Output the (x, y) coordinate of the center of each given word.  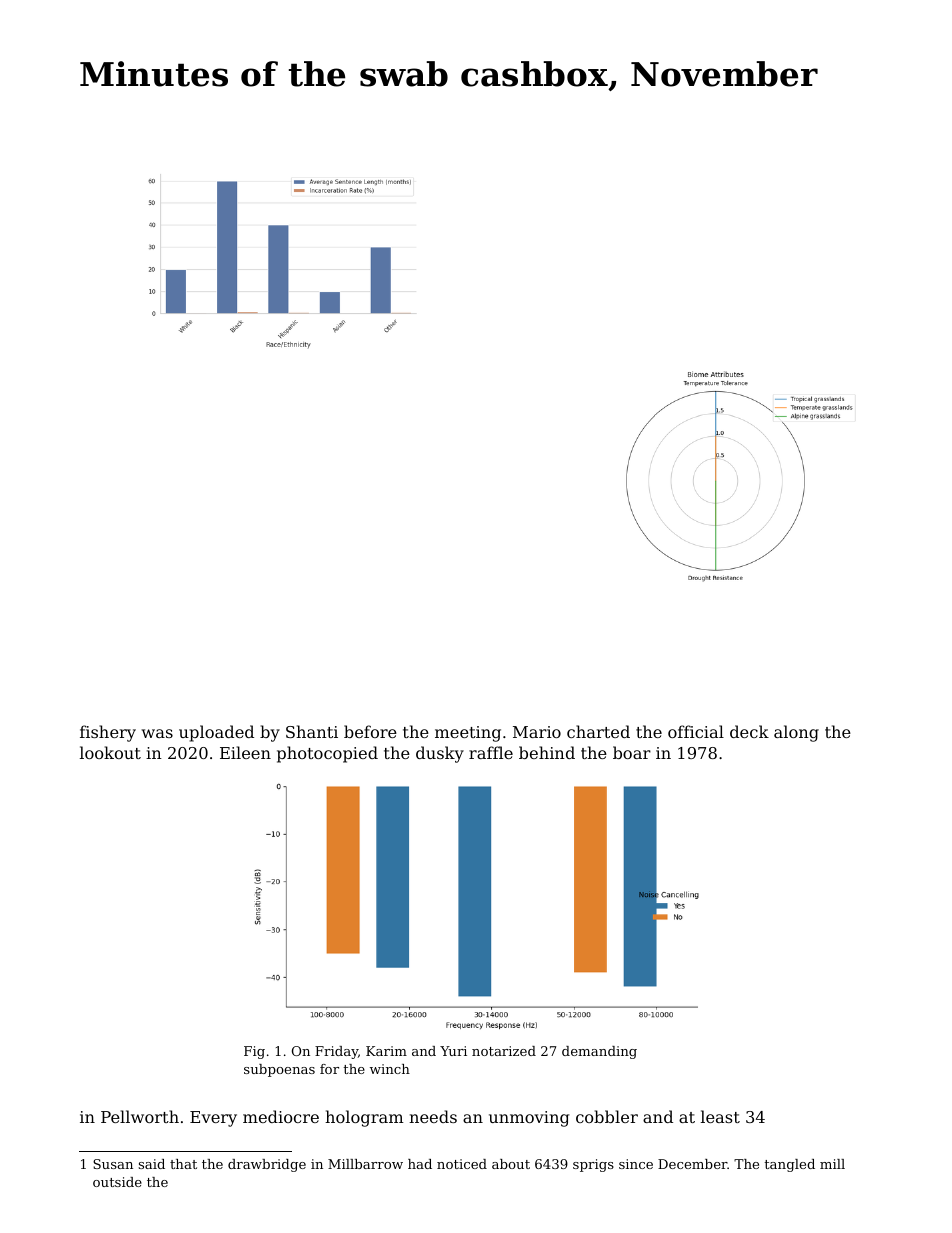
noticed (462, 1164)
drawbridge (267, 1165)
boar (632, 752)
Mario (537, 732)
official (696, 731)
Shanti (312, 731)
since (636, 1164)
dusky (440, 754)
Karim (386, 1051)
